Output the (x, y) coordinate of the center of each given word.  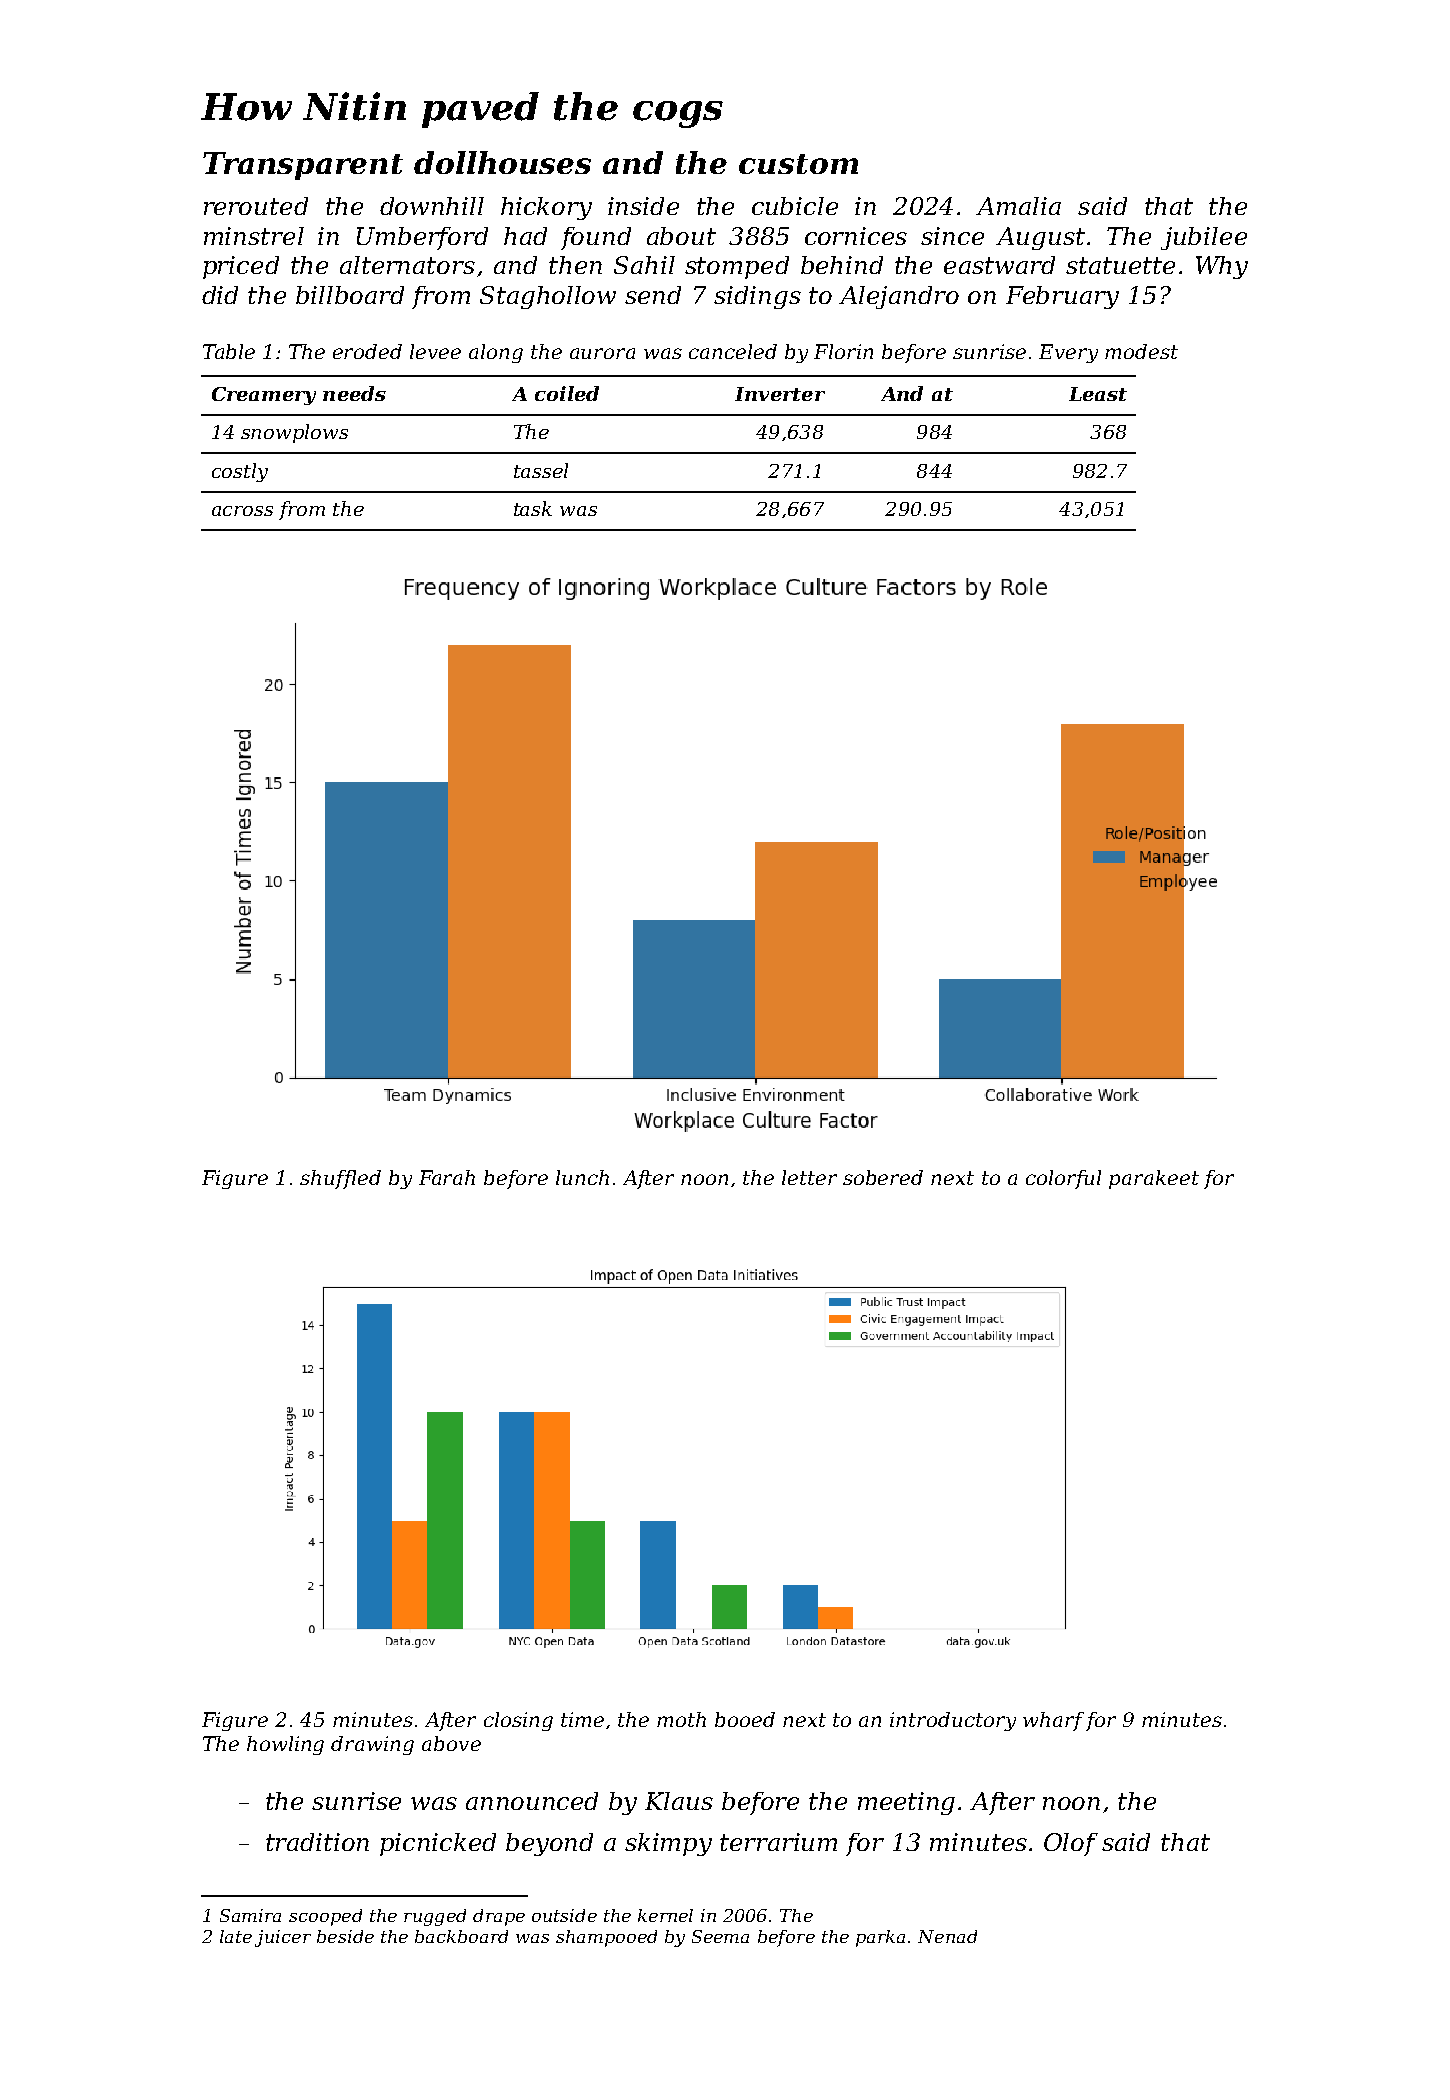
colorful (1063, 1179)
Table (229, 351)
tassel (541, 470)
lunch (582, 1177)
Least (1098, 394)
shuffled (340, 1179)
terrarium (778, 1842)
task (533, 508)
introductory (953, 1721)
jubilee (1204, 238)
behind (842, 265)
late (236, 1936)
